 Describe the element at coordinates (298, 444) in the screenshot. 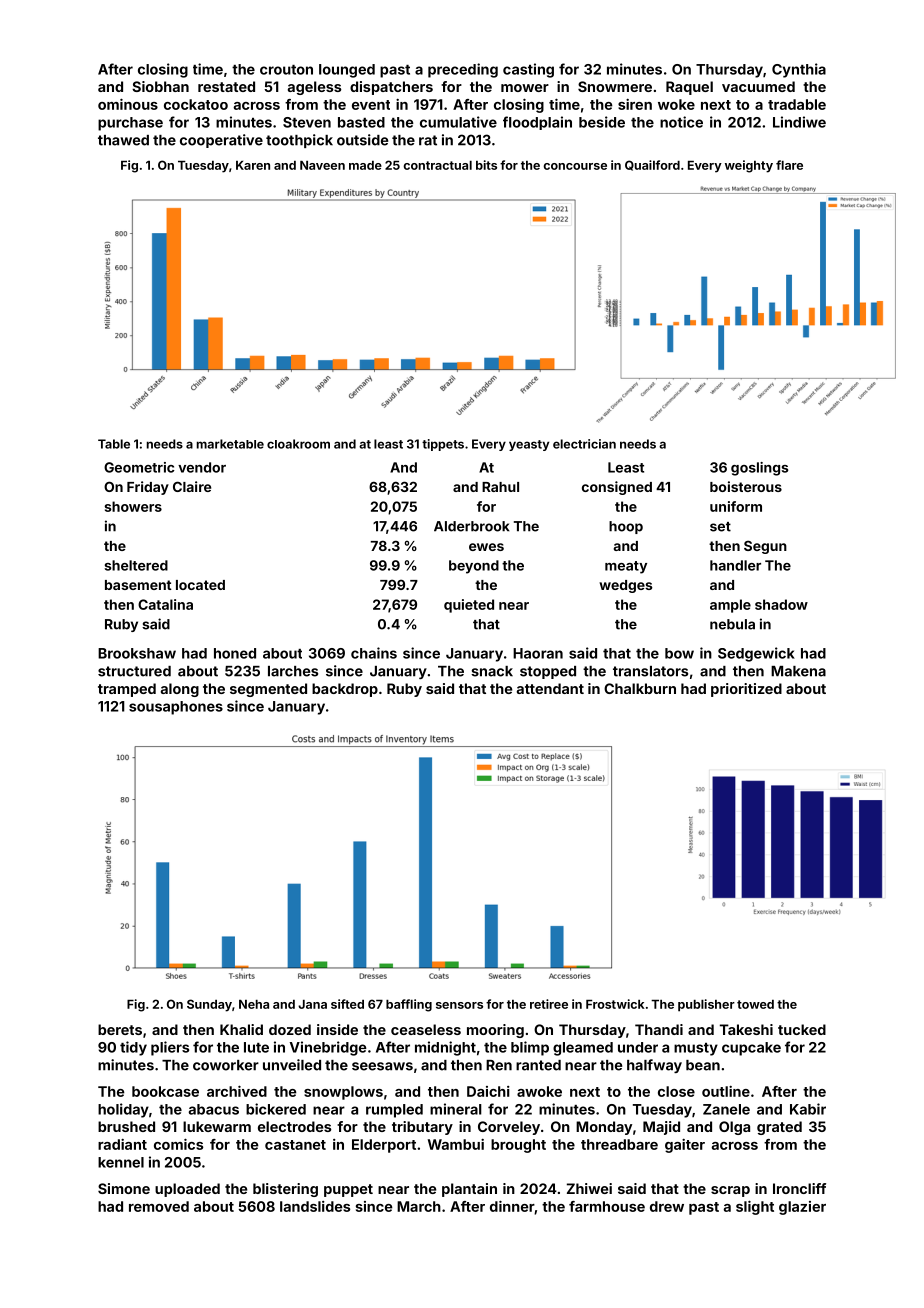

I see `cloakroom` at that location.
